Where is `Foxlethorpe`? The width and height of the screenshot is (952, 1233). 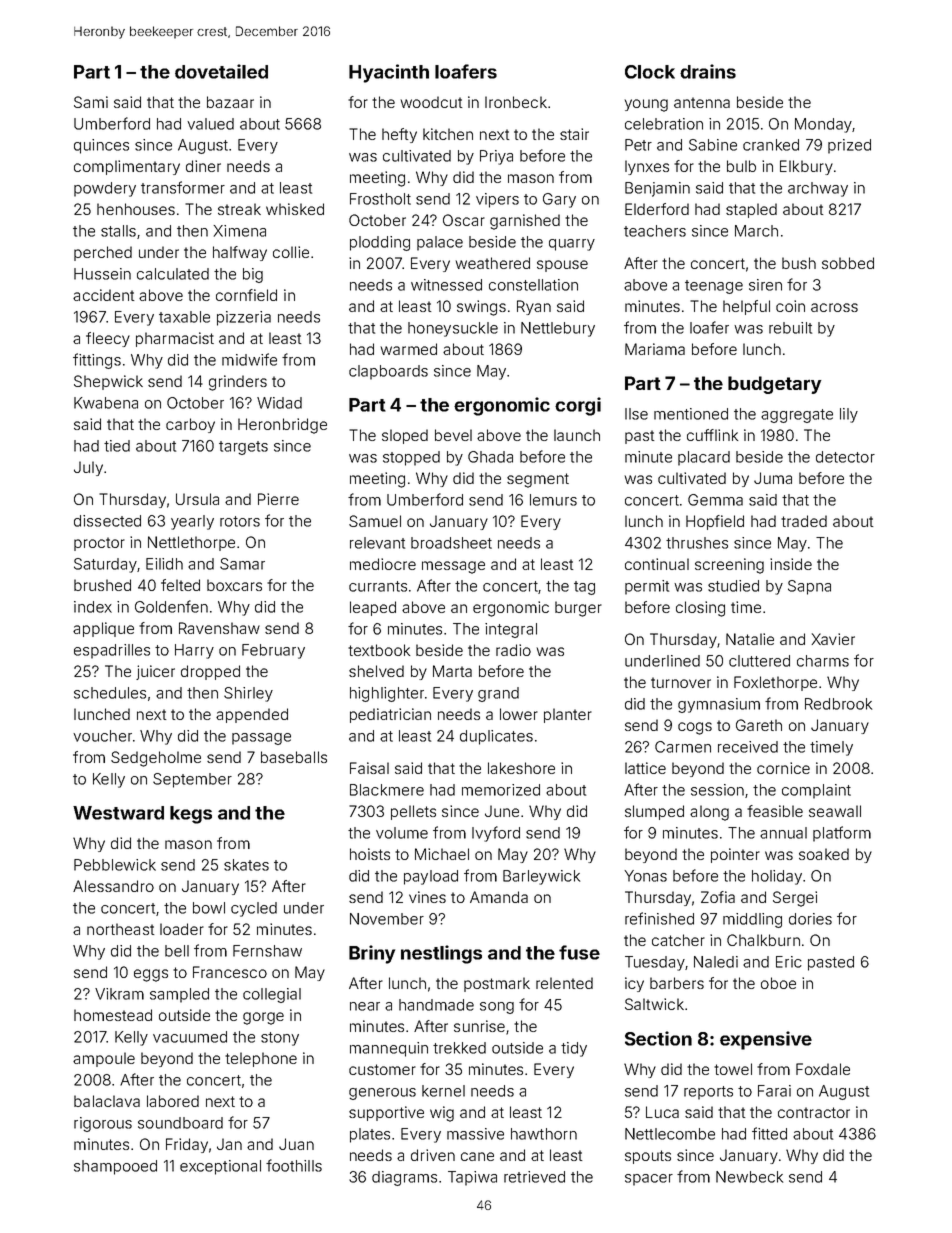
Foxlethorpe is located at coordinates (775, 683).
